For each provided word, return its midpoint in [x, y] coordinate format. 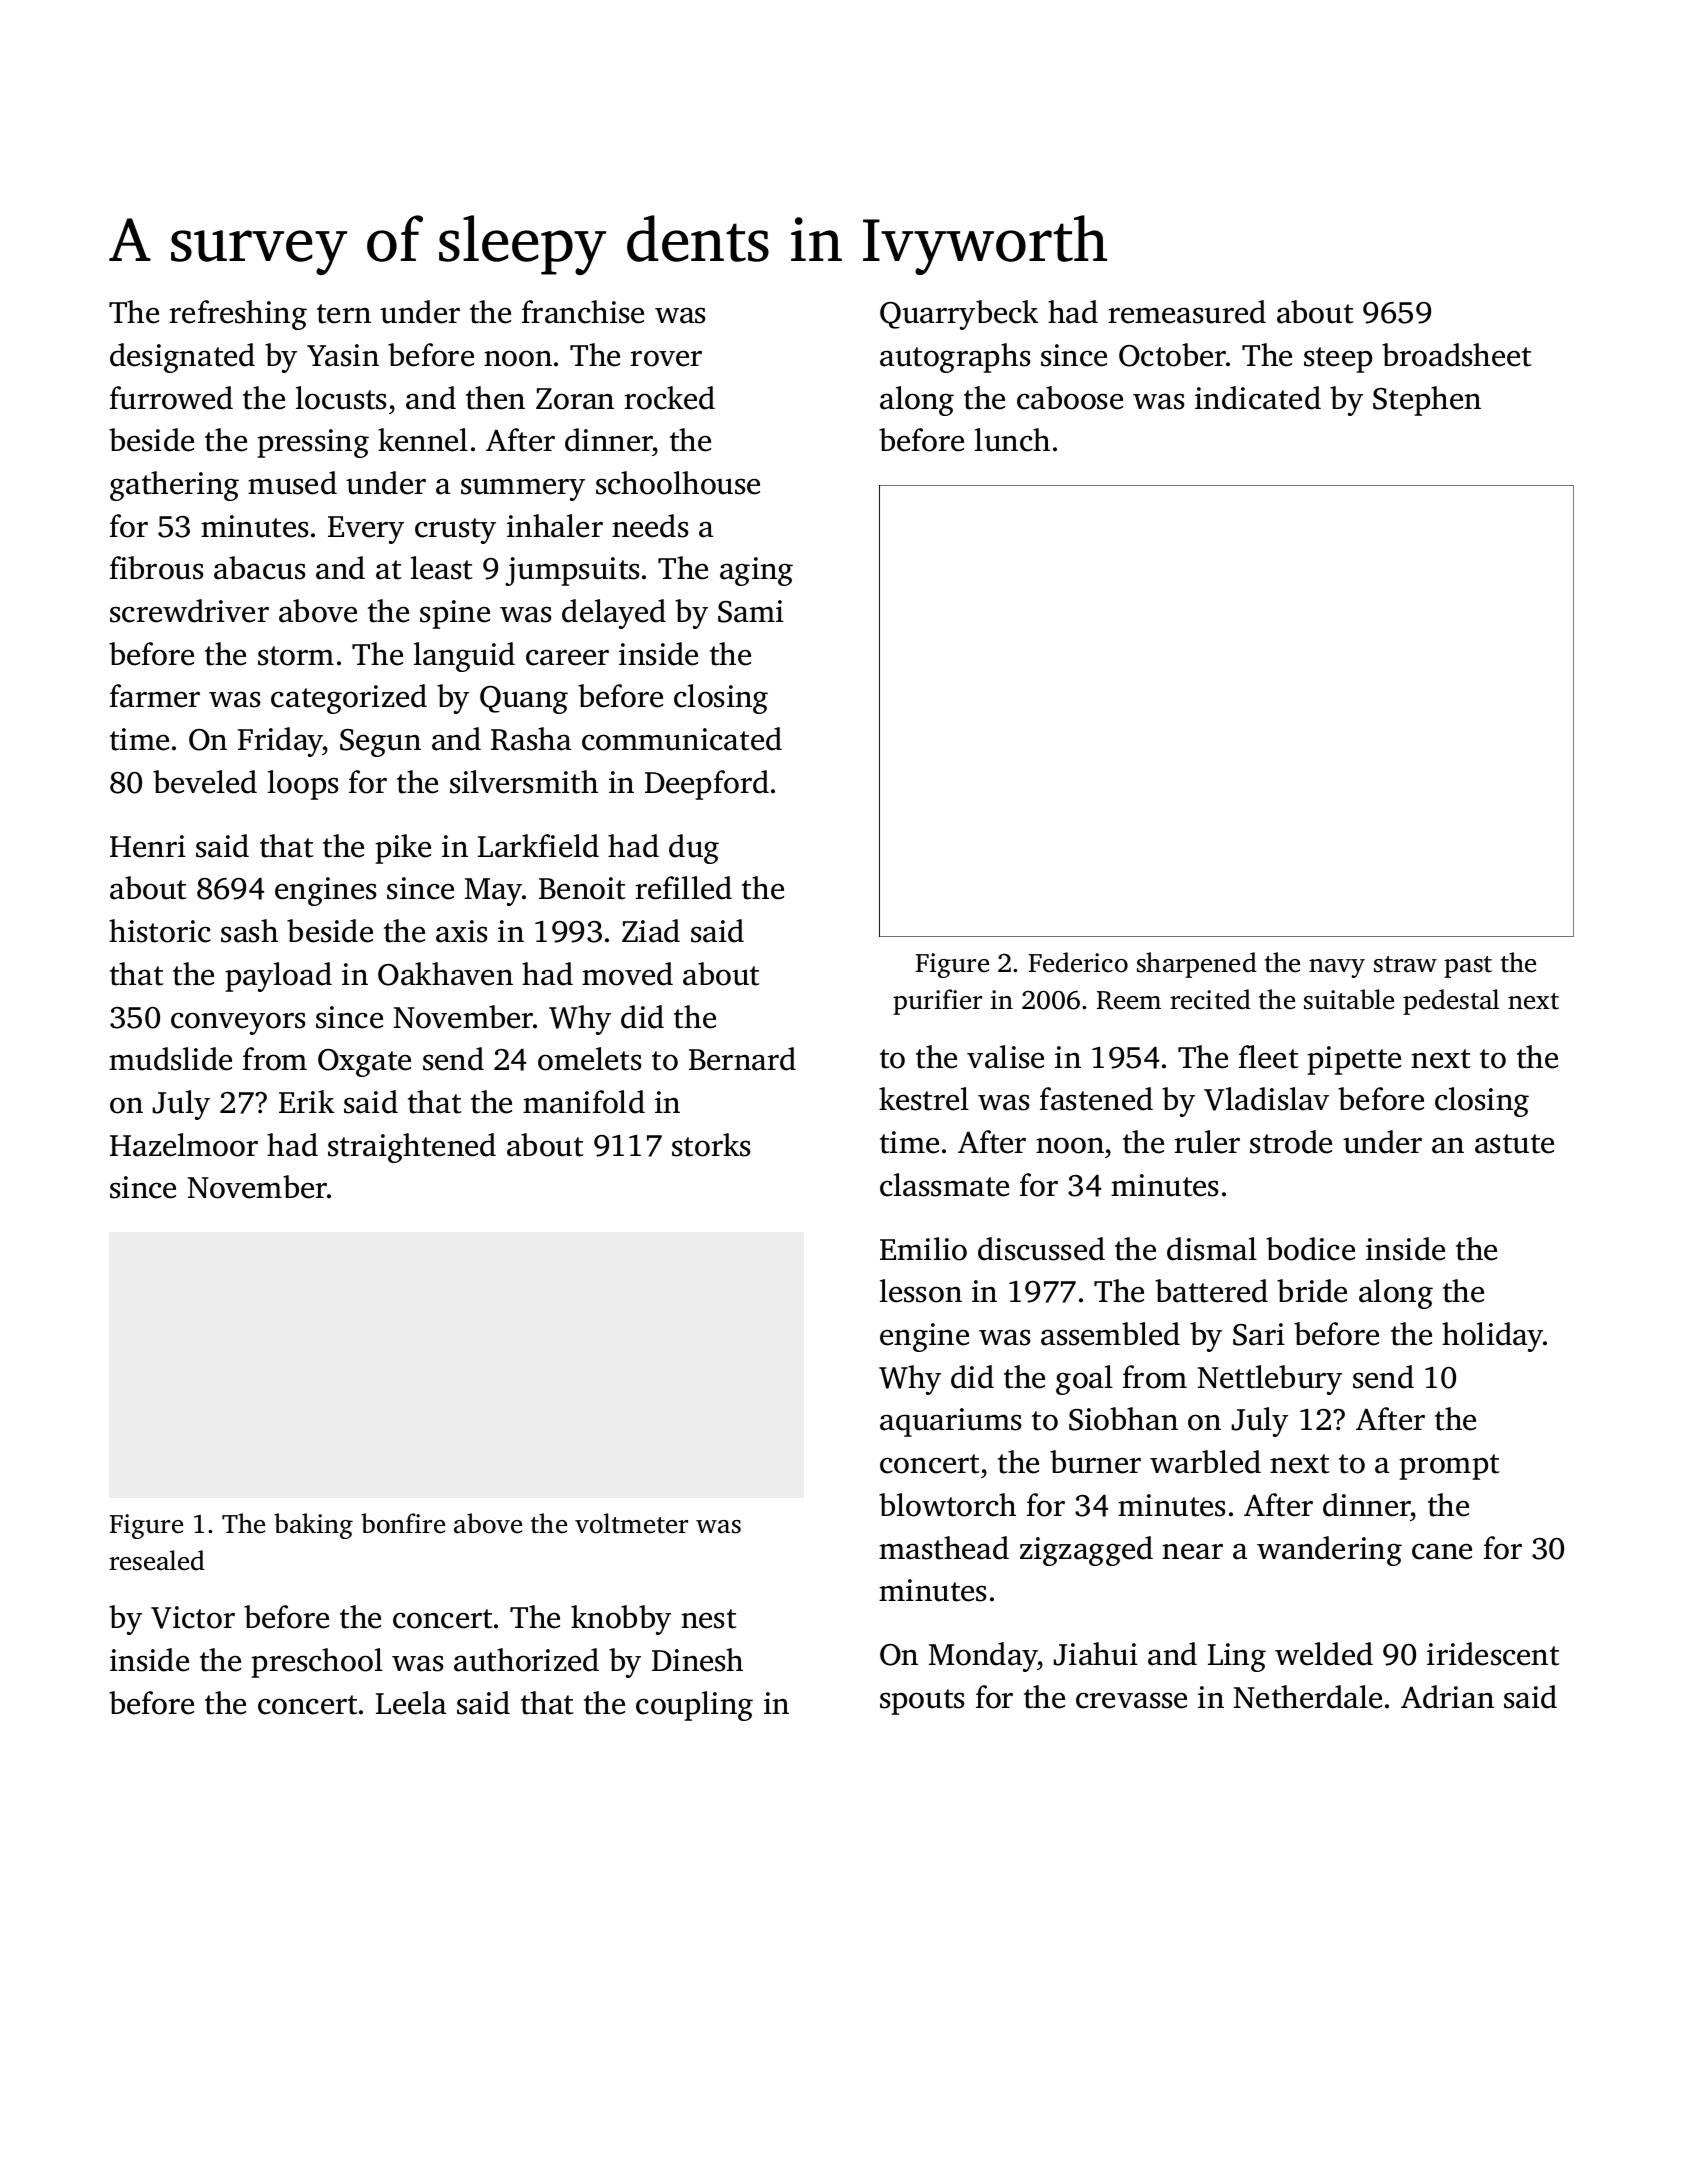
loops [303, 785]
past [1468, 967]
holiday [1493, 1337]
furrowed [171, 398]
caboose [1070, 398]
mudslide [170, 1059]
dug [694, 849]
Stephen [1427, 401]
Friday [280, 742]
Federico [1078, 962]
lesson [921, 1291]
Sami [751, 611]
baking [313, 1526]
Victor [193, 1617]
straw [1405, 964]
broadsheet [1457, 355]
